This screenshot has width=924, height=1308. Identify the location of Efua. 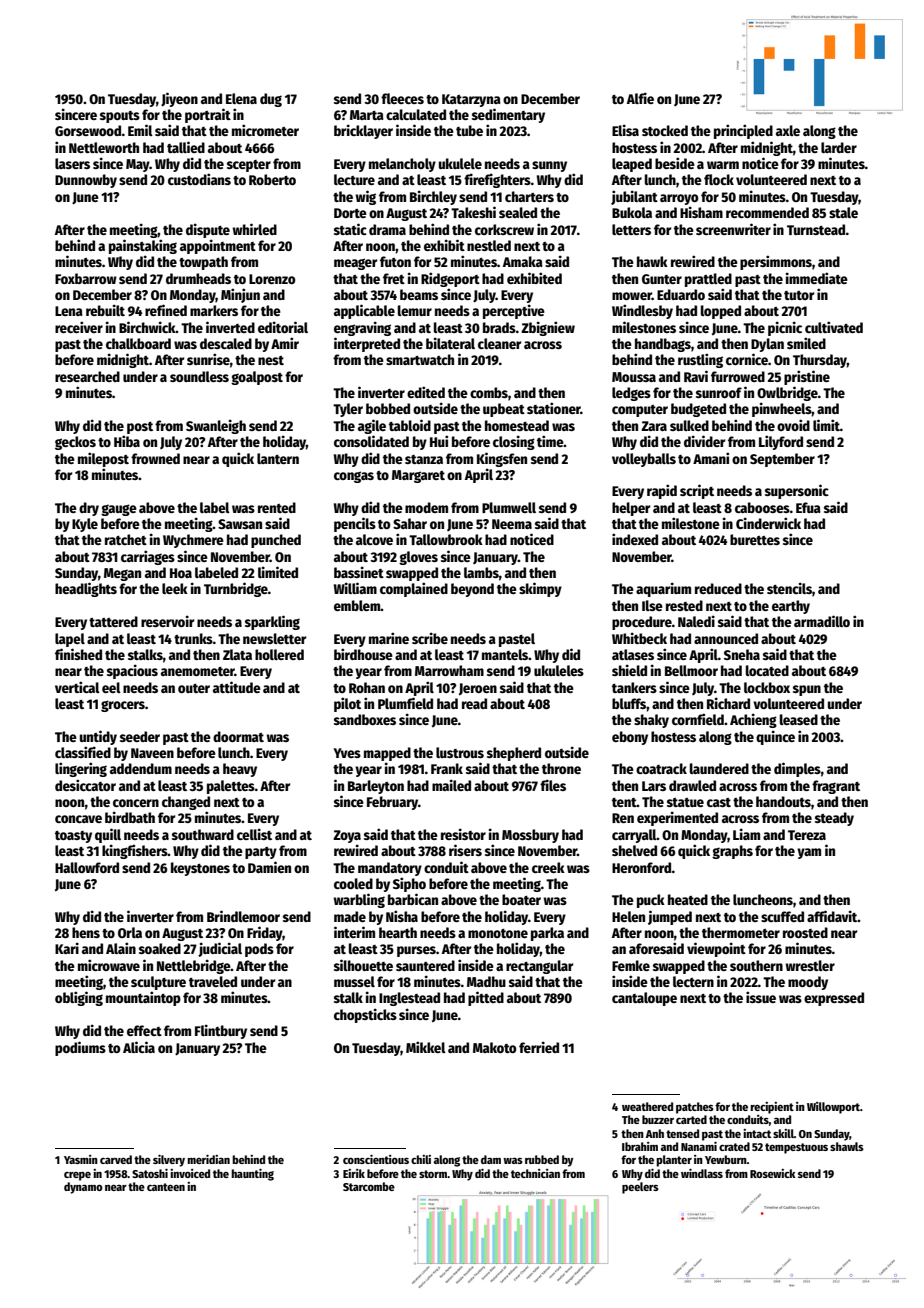
(808, 507).
